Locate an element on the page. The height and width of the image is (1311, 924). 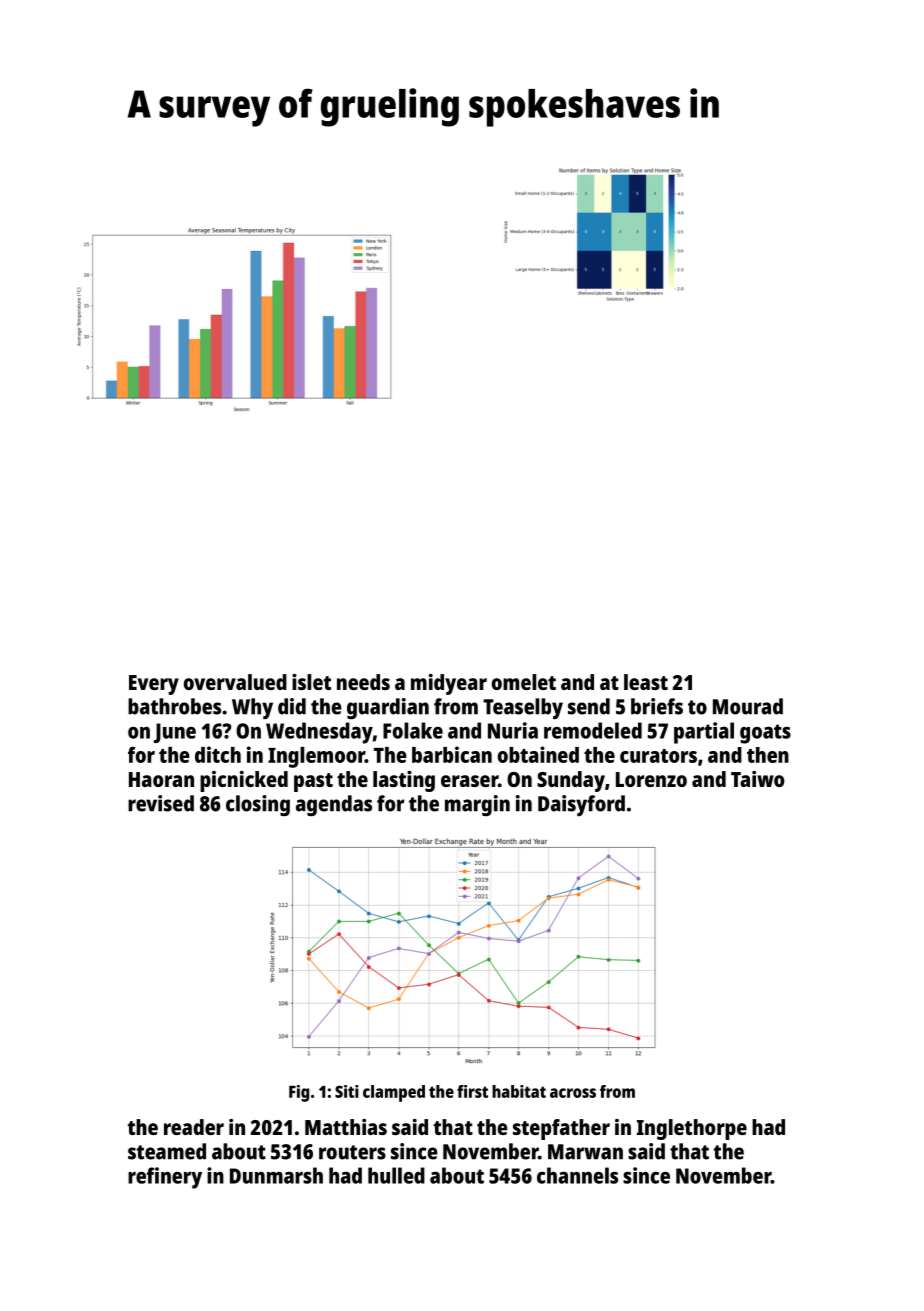
omelet is located at coordinates (524, 682).
